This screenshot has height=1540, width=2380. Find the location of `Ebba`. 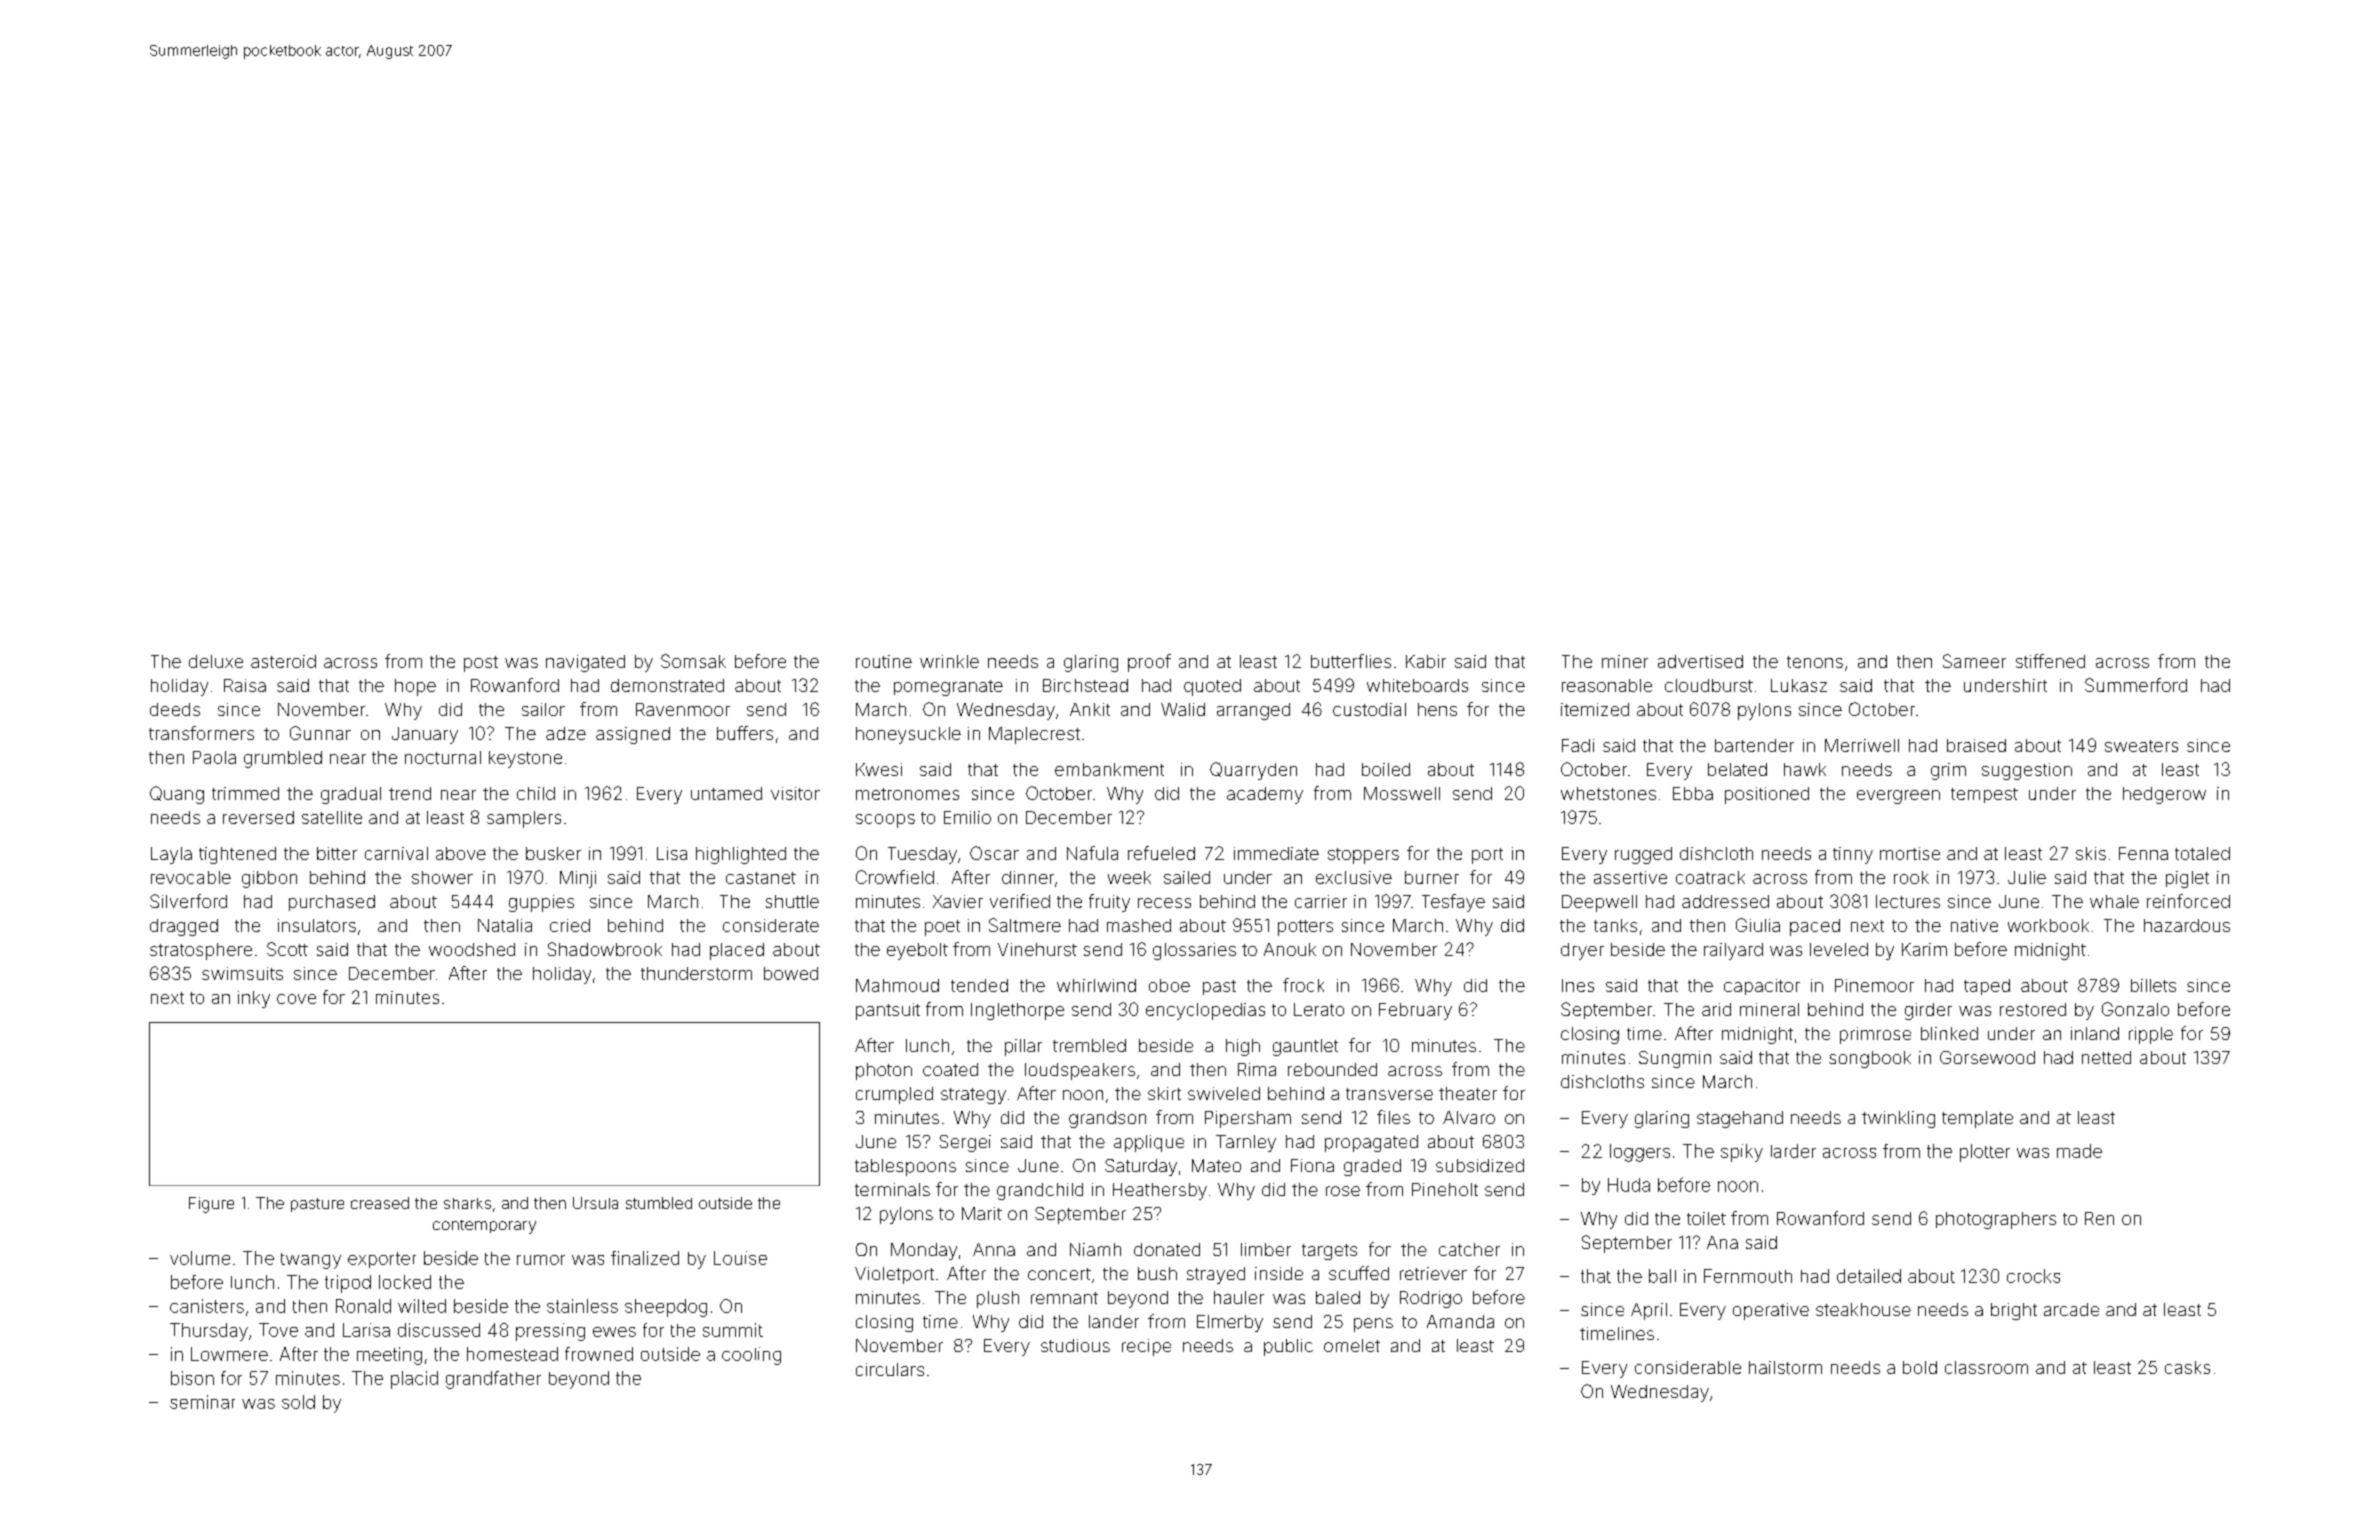

Ebba is located at coordinates (1693, 793).
